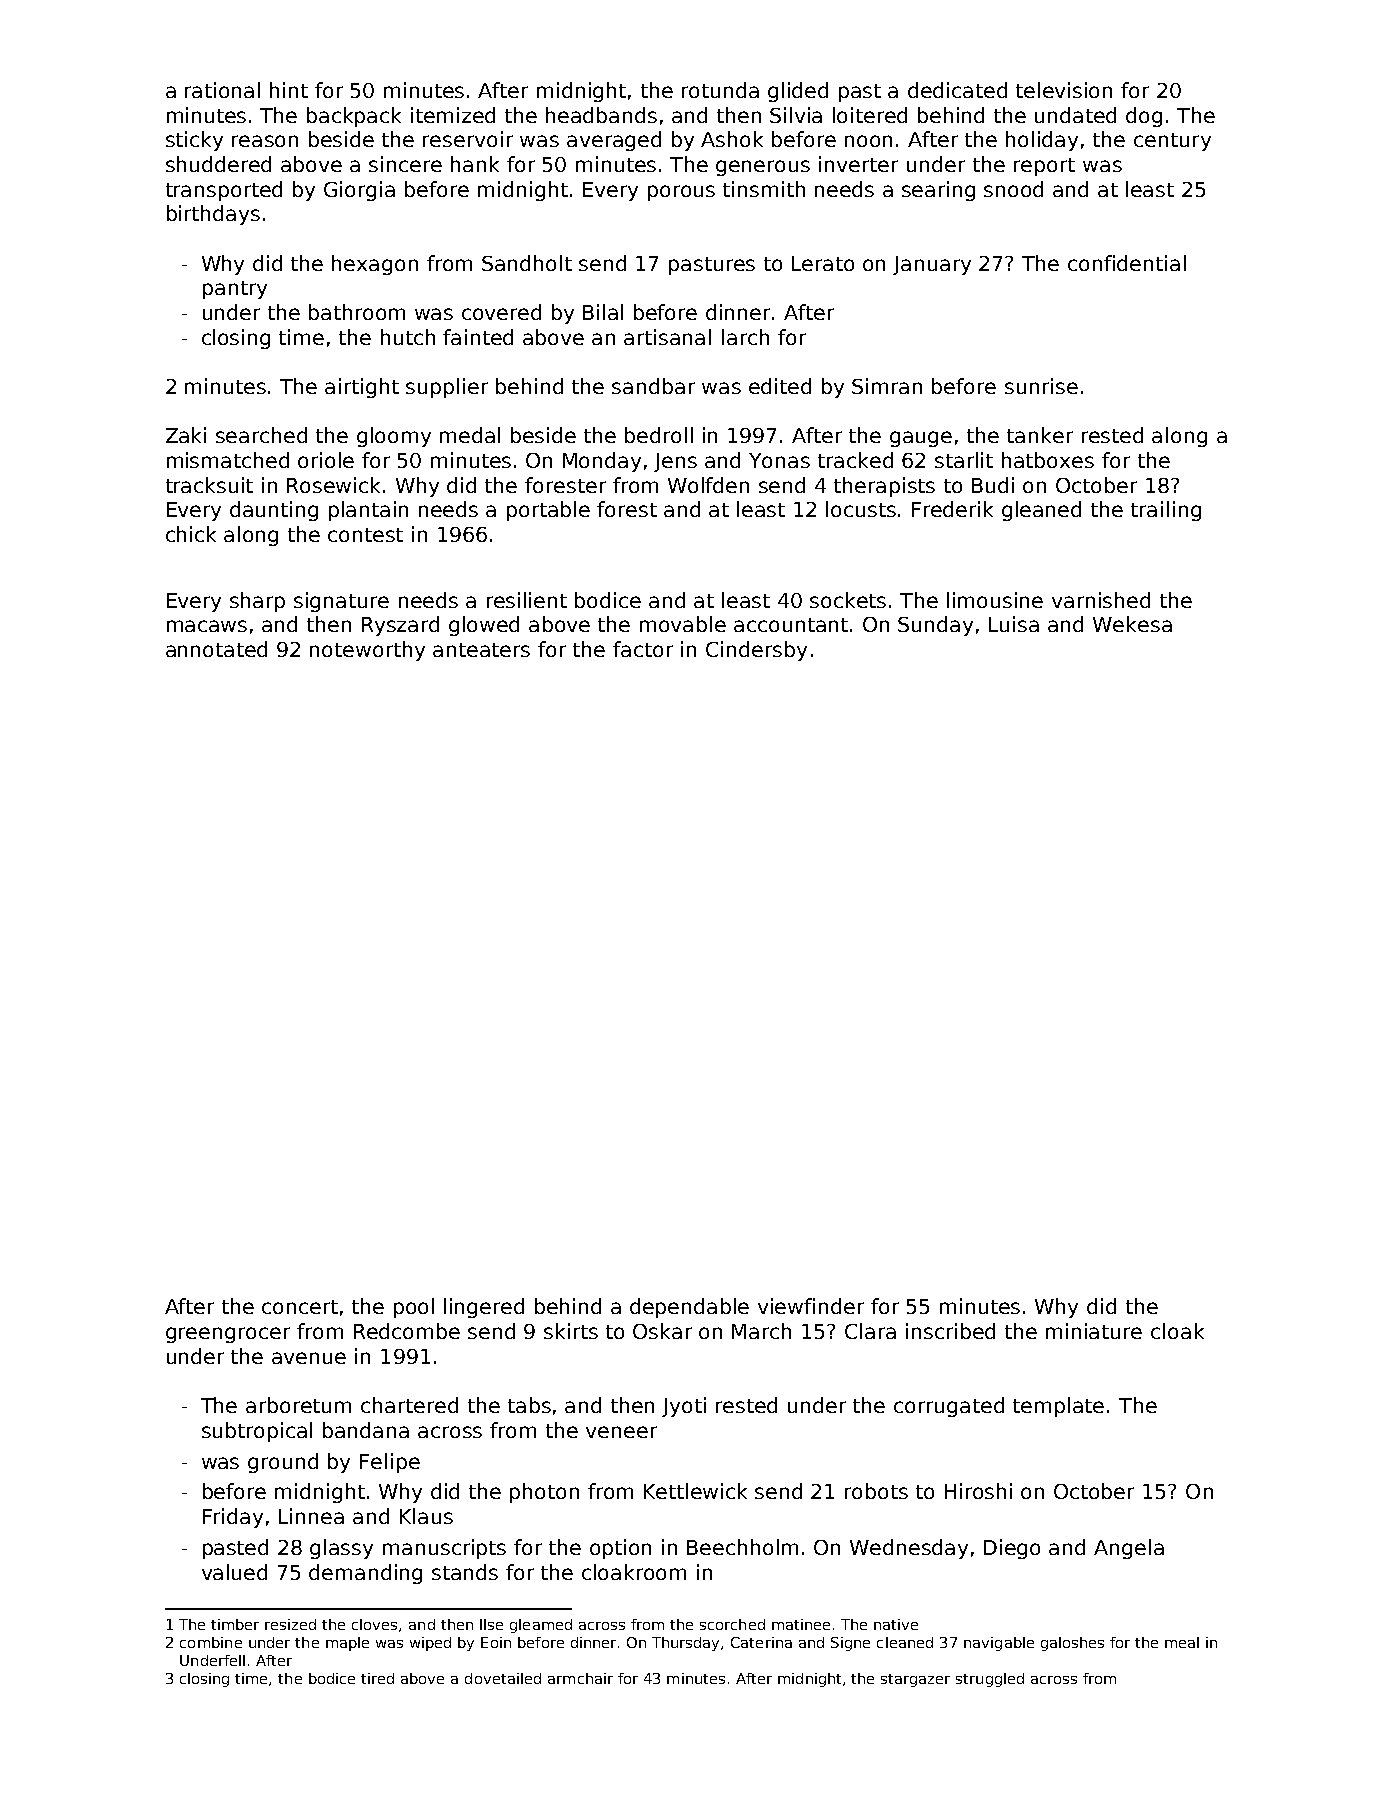 This screenshot has width=1398, height=1809. What do you see at coordinates (1041, 386) in the screenshot?
I see `sunrise` at bounding box center [1041, 386].
